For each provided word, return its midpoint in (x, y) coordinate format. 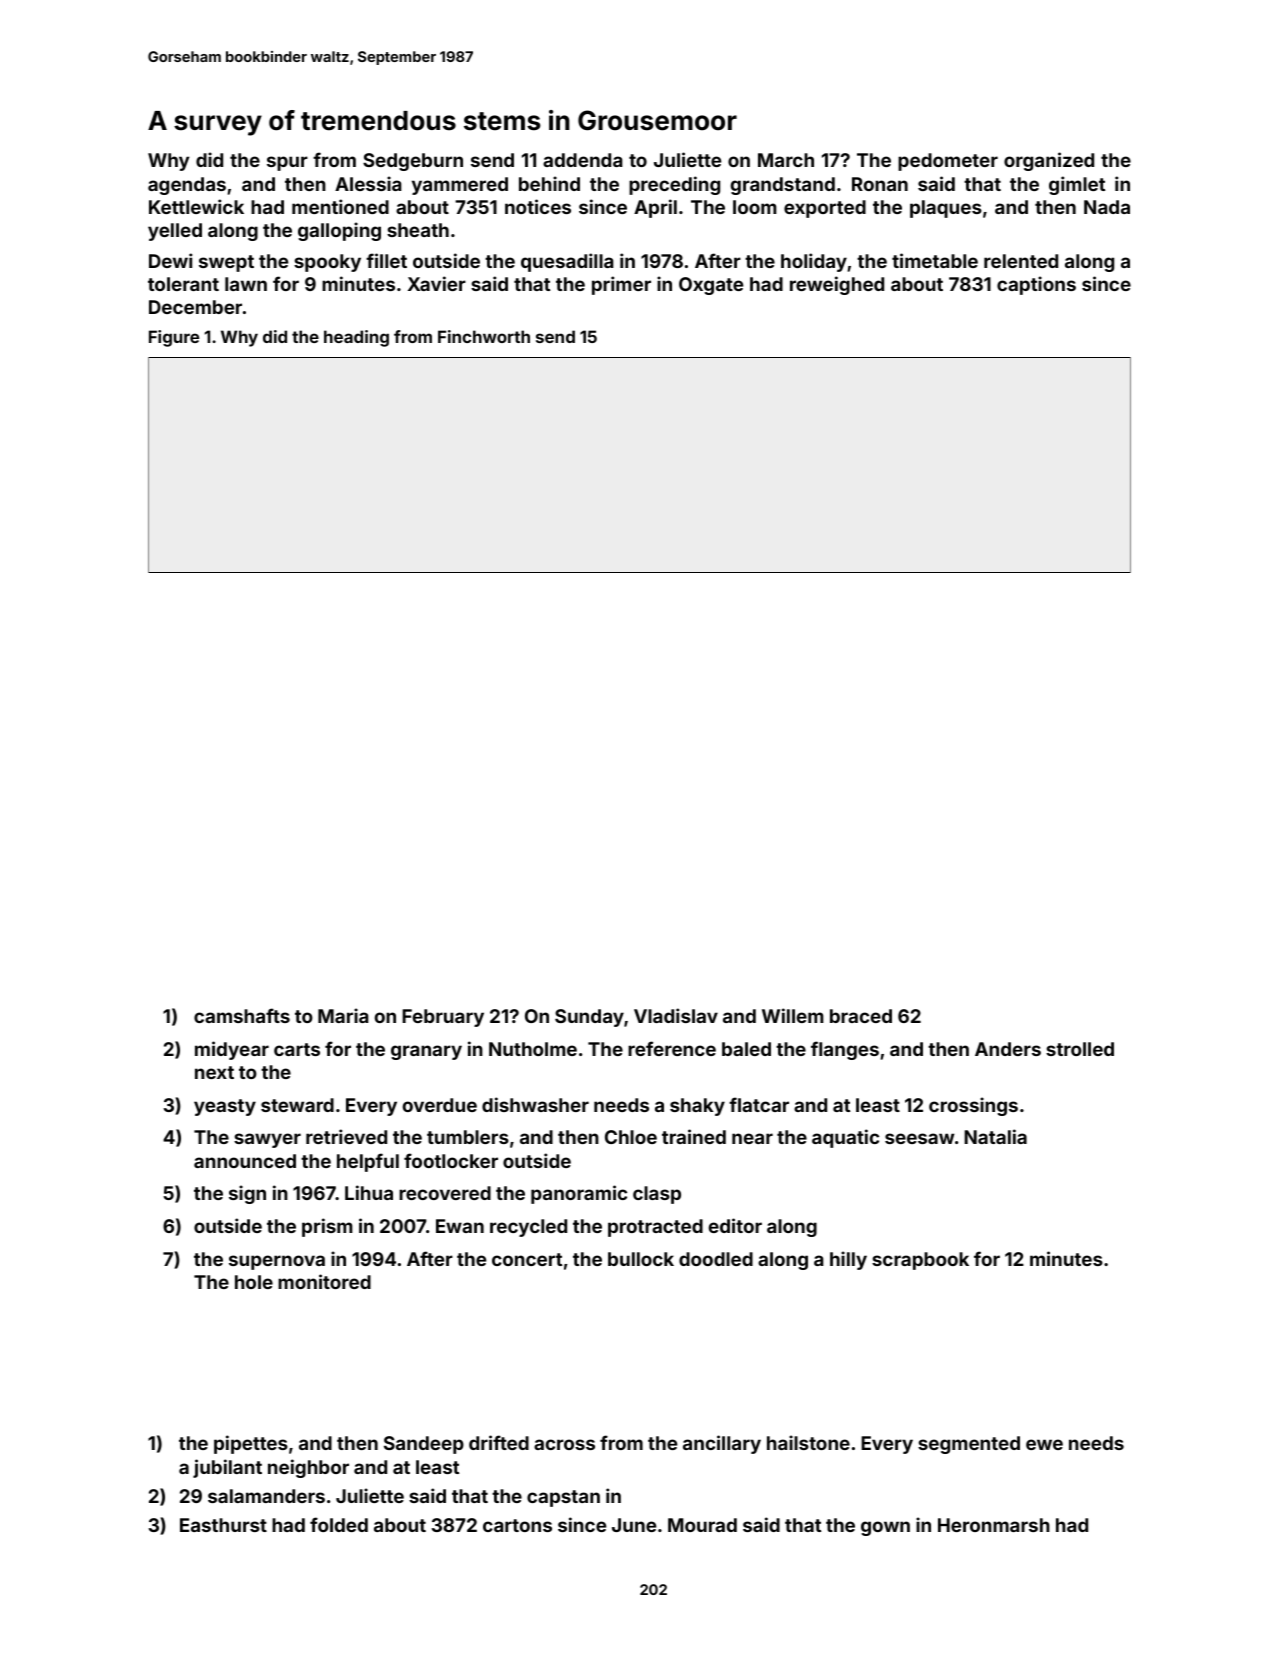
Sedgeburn (413, 162)
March (786, 160)
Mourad (702, 1525)
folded (339, 1524)
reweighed (837, 285)
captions (1036, 285)
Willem (793, 1015)
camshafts (242, 1015)
